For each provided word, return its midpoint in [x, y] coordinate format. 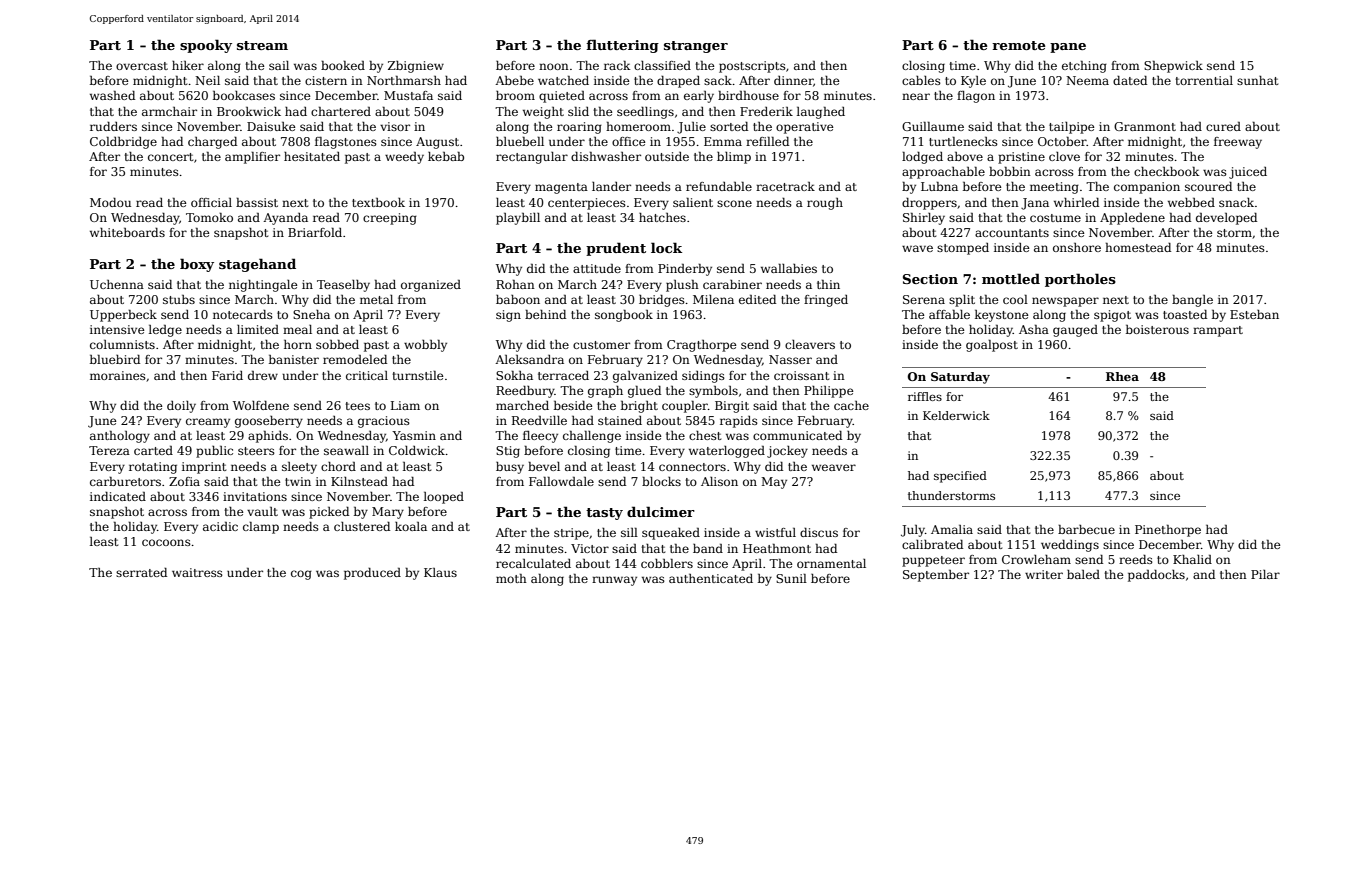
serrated [141, 572]
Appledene [1132, 219]
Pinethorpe [1168, 531]
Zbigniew [416, 67]
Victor [590, 548]
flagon [976, 97]
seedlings [645, 113]
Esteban [1254, 314]
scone [734, 203]
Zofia [184, 481]
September [936, 576]
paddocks [1156, 576]
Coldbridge [123, 143]
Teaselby [343, 286]
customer [601, 345]
